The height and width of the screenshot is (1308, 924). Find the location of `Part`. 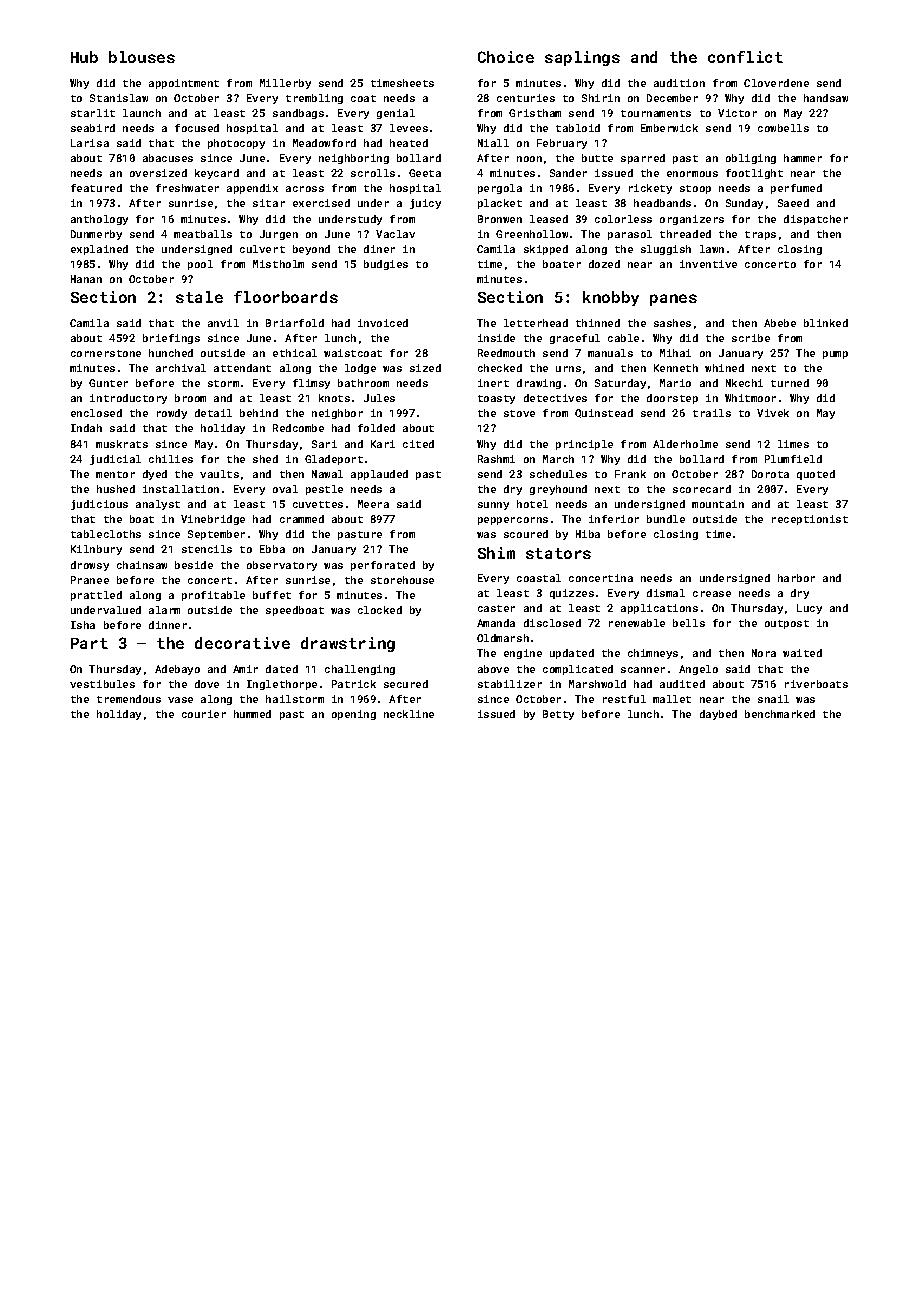

Part is located at coordinates (89, 643).
